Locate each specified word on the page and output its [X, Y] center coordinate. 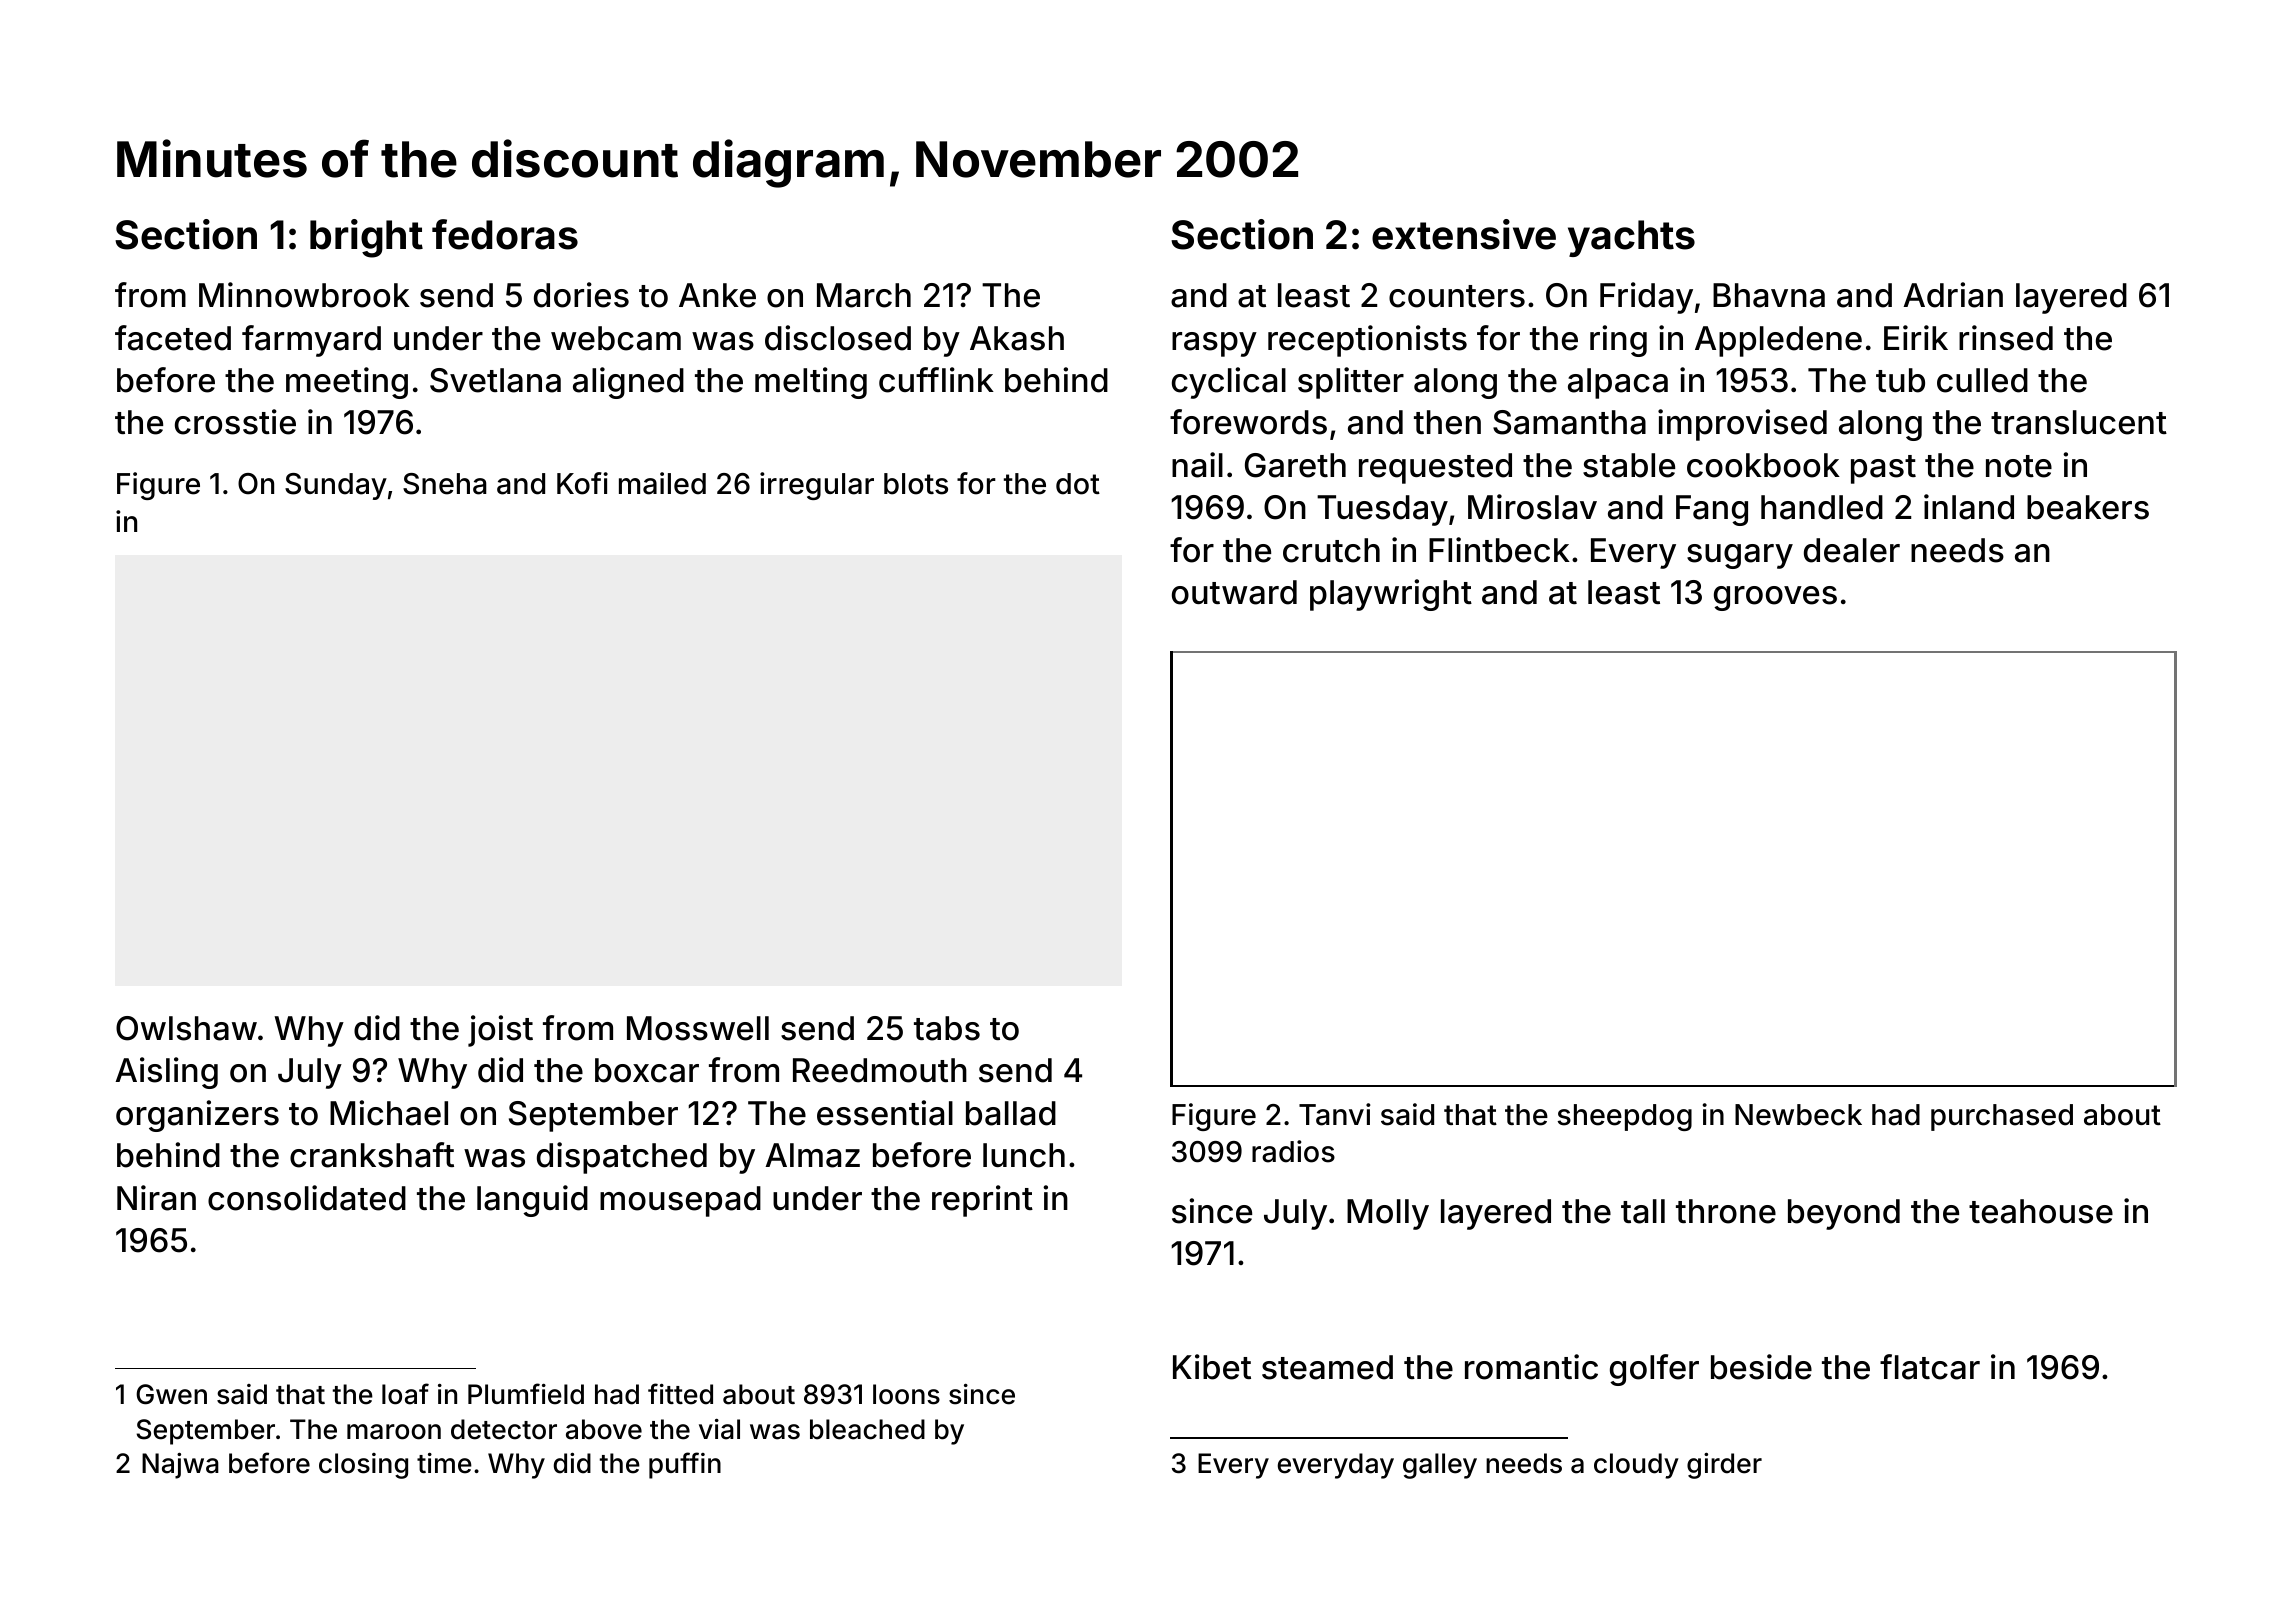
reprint [982, 1201]
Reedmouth [880, 1070]
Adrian [1953, 295]
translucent [2079, 422]
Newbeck [1798, 1115]
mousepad [680, 1201]
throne [1726, 1211]
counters [1457, 296]
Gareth [1295, 465]
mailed [662, 483]
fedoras [505, 234]
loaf [405, 1394]
